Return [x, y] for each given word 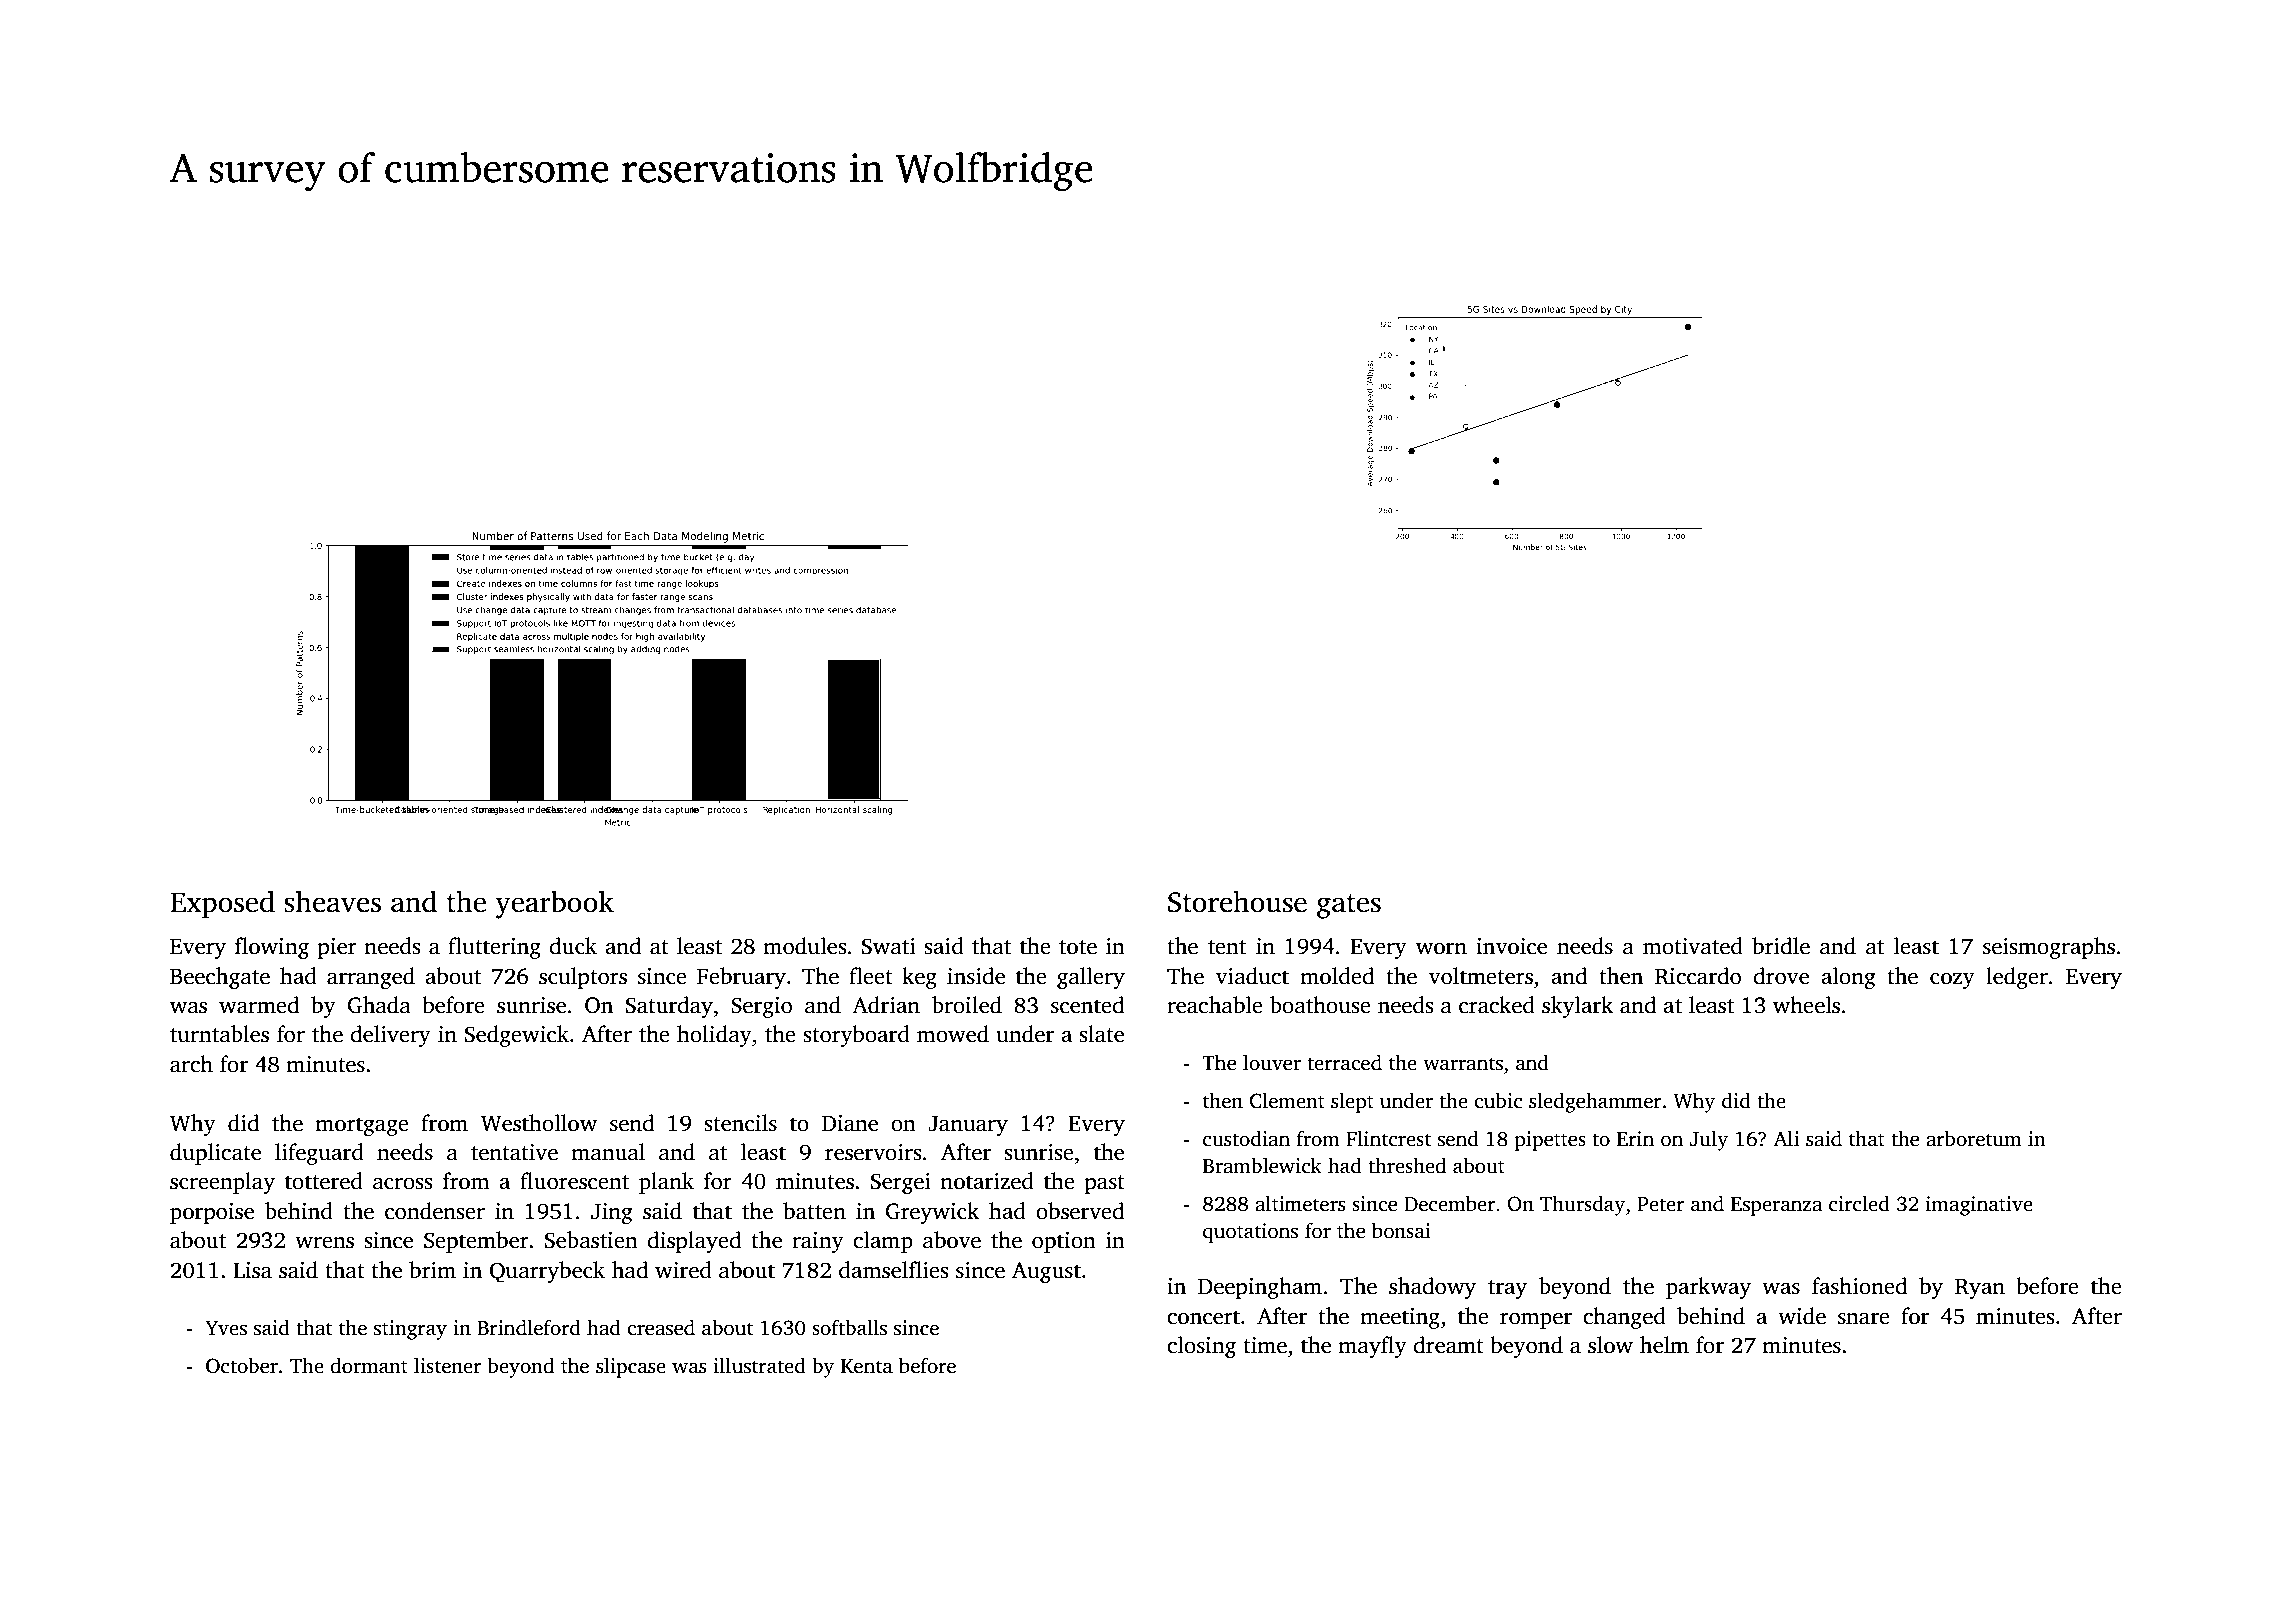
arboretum [1973, 1138]
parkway [1708, 1288]
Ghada [379, 1005]
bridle [1781, 946]
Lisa [252, 1270]
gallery [1091, 978]
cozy [1952, 981]
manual [608, 1152]
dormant [369, 1365]
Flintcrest [1388, 1138]
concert [1203, 1317]
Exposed [222, 904]
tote [1078, 947]
